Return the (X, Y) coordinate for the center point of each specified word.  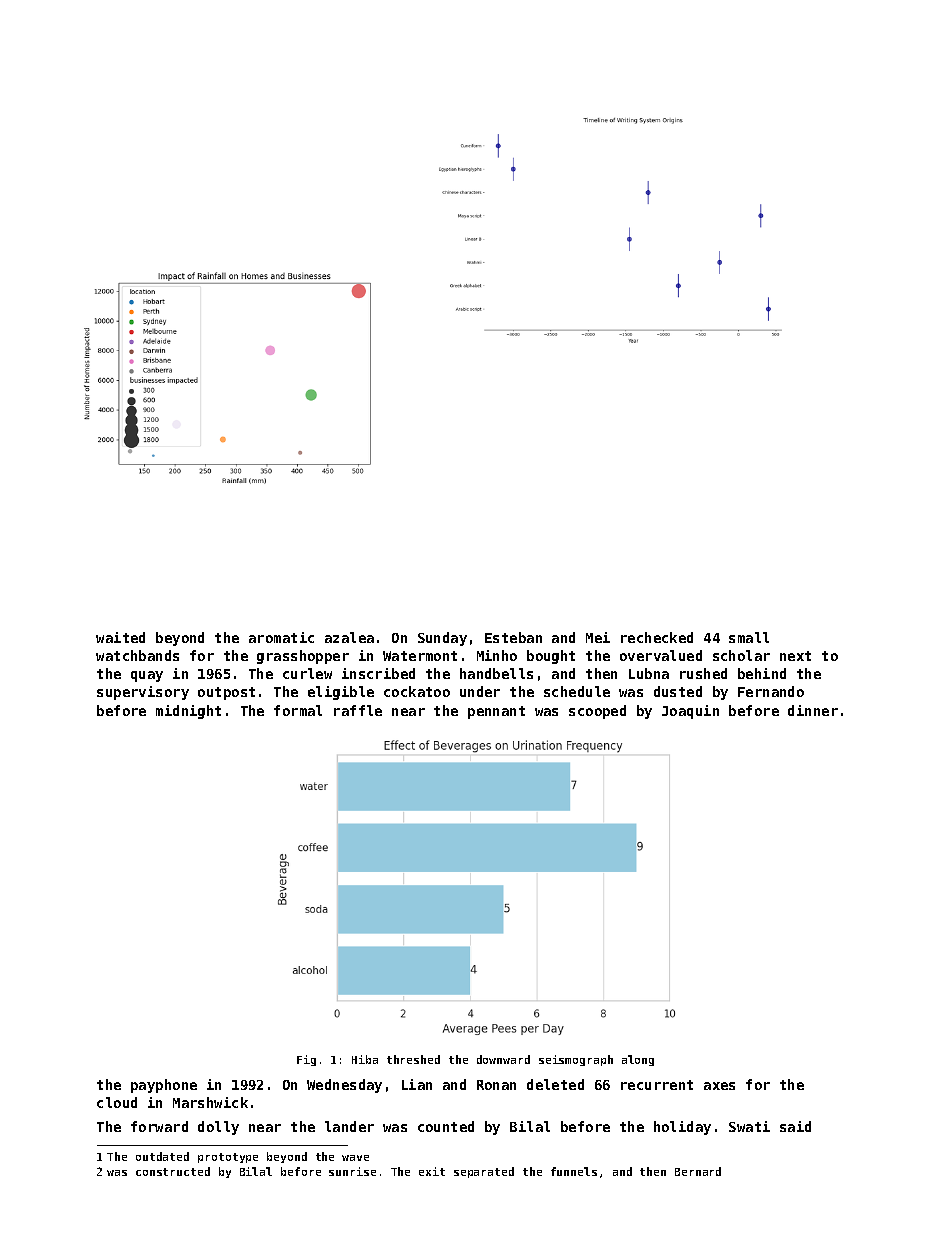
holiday (682, 1128)
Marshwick (210, 1102)
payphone (164, 1086)
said (795, 1126)
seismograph (576, 1060)
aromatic (281, 637)
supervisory (143, 693)
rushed (703, 673)
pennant (496, 712)
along (638, 1060)
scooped (597, 712)
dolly (218, 1128)
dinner (813, 710)
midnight (188, 712)
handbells (496, 673)
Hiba (365, 1059)
